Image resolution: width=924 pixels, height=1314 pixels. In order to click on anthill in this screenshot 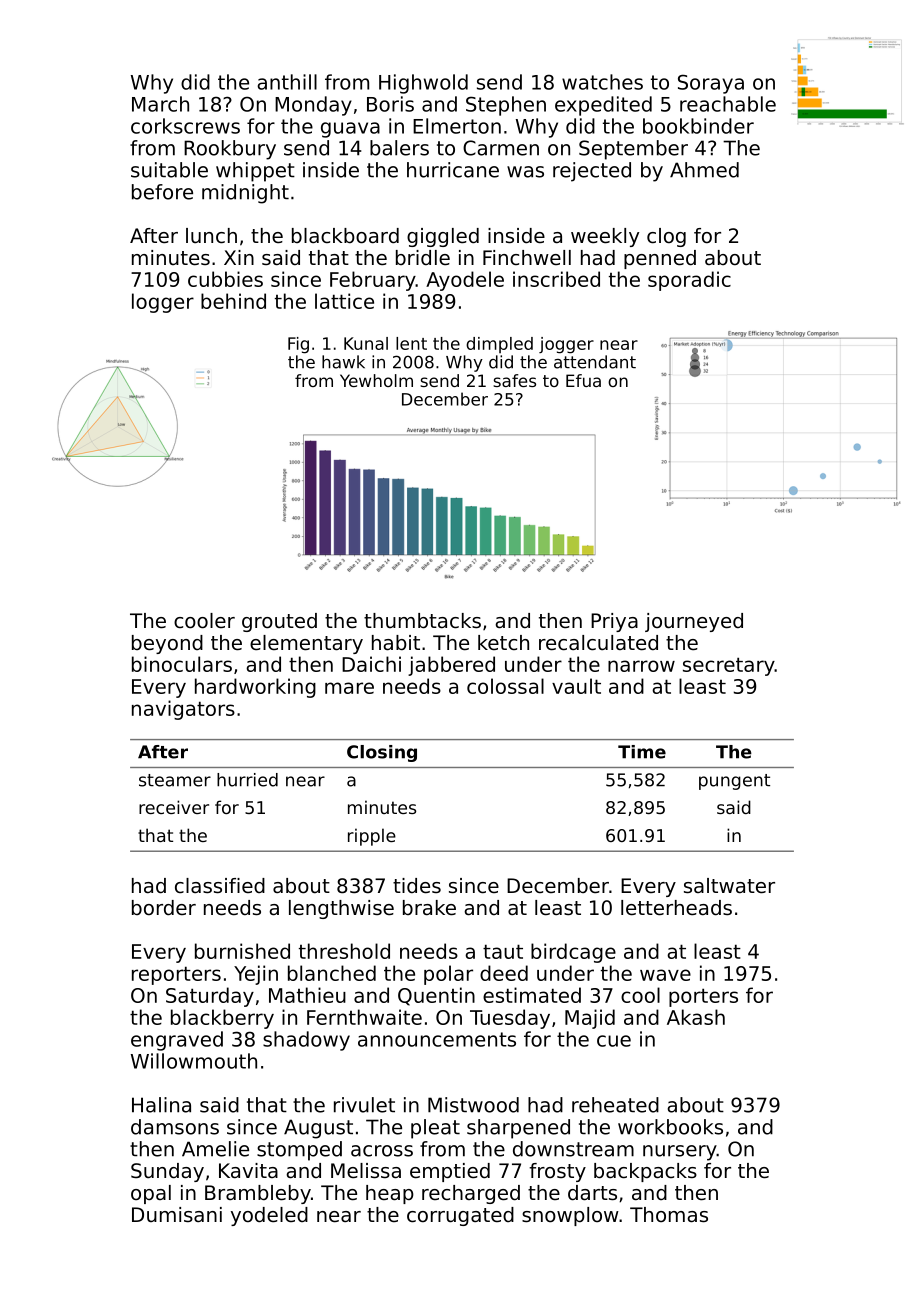, I will do `click(287, 82)`.
